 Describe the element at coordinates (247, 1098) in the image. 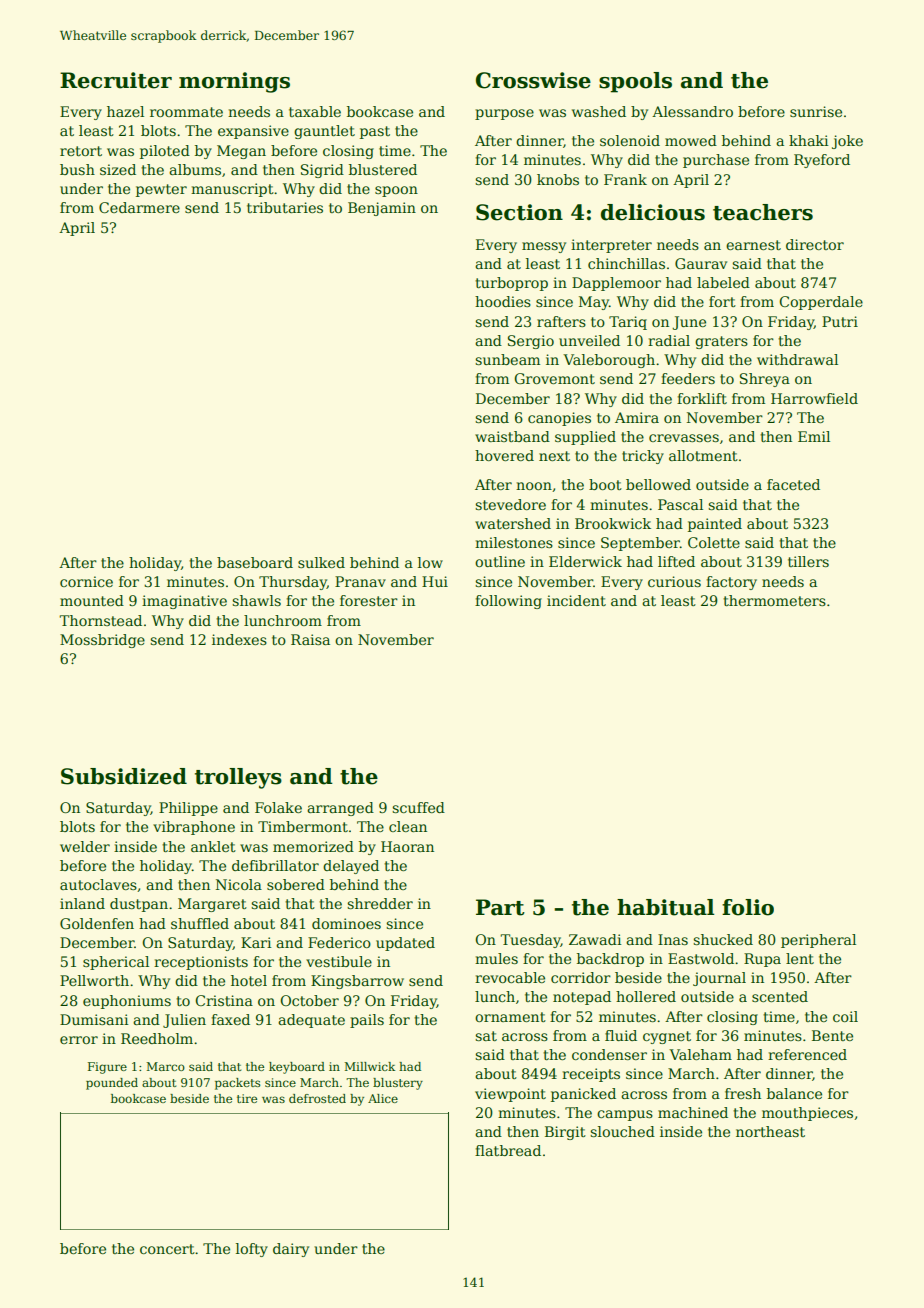

I see `tire` at that location.
